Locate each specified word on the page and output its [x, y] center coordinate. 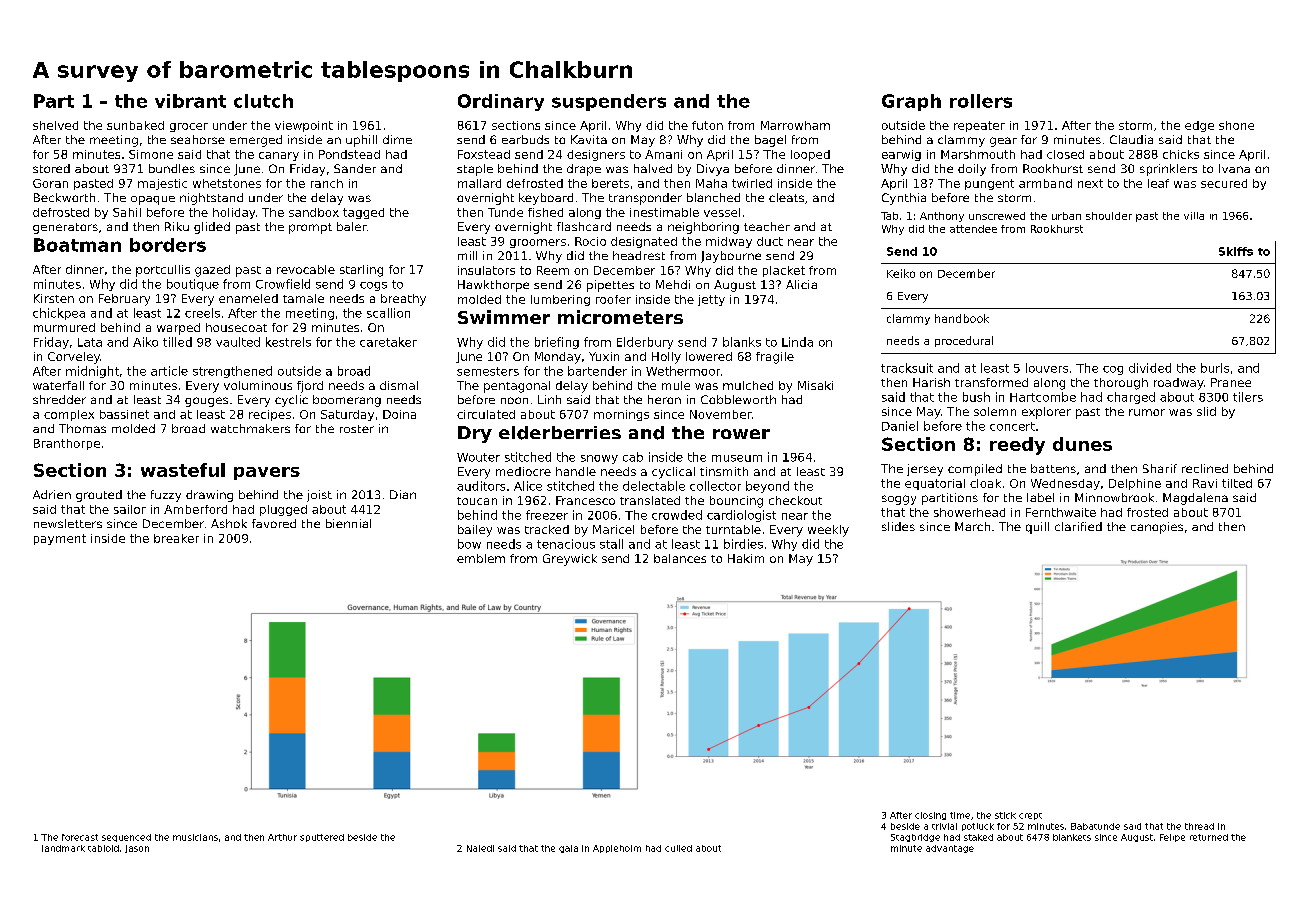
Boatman [77, 245]
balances [680, 558]
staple [475, 170]
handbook [962, 318]
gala [568, 849]
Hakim [746, 558]
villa [1194, 216]
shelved [55, 125]
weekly [828, 531]
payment [60, 539]
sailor [130, 509]
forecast [80, 837]
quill [1037, 528]
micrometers [620, 317]
